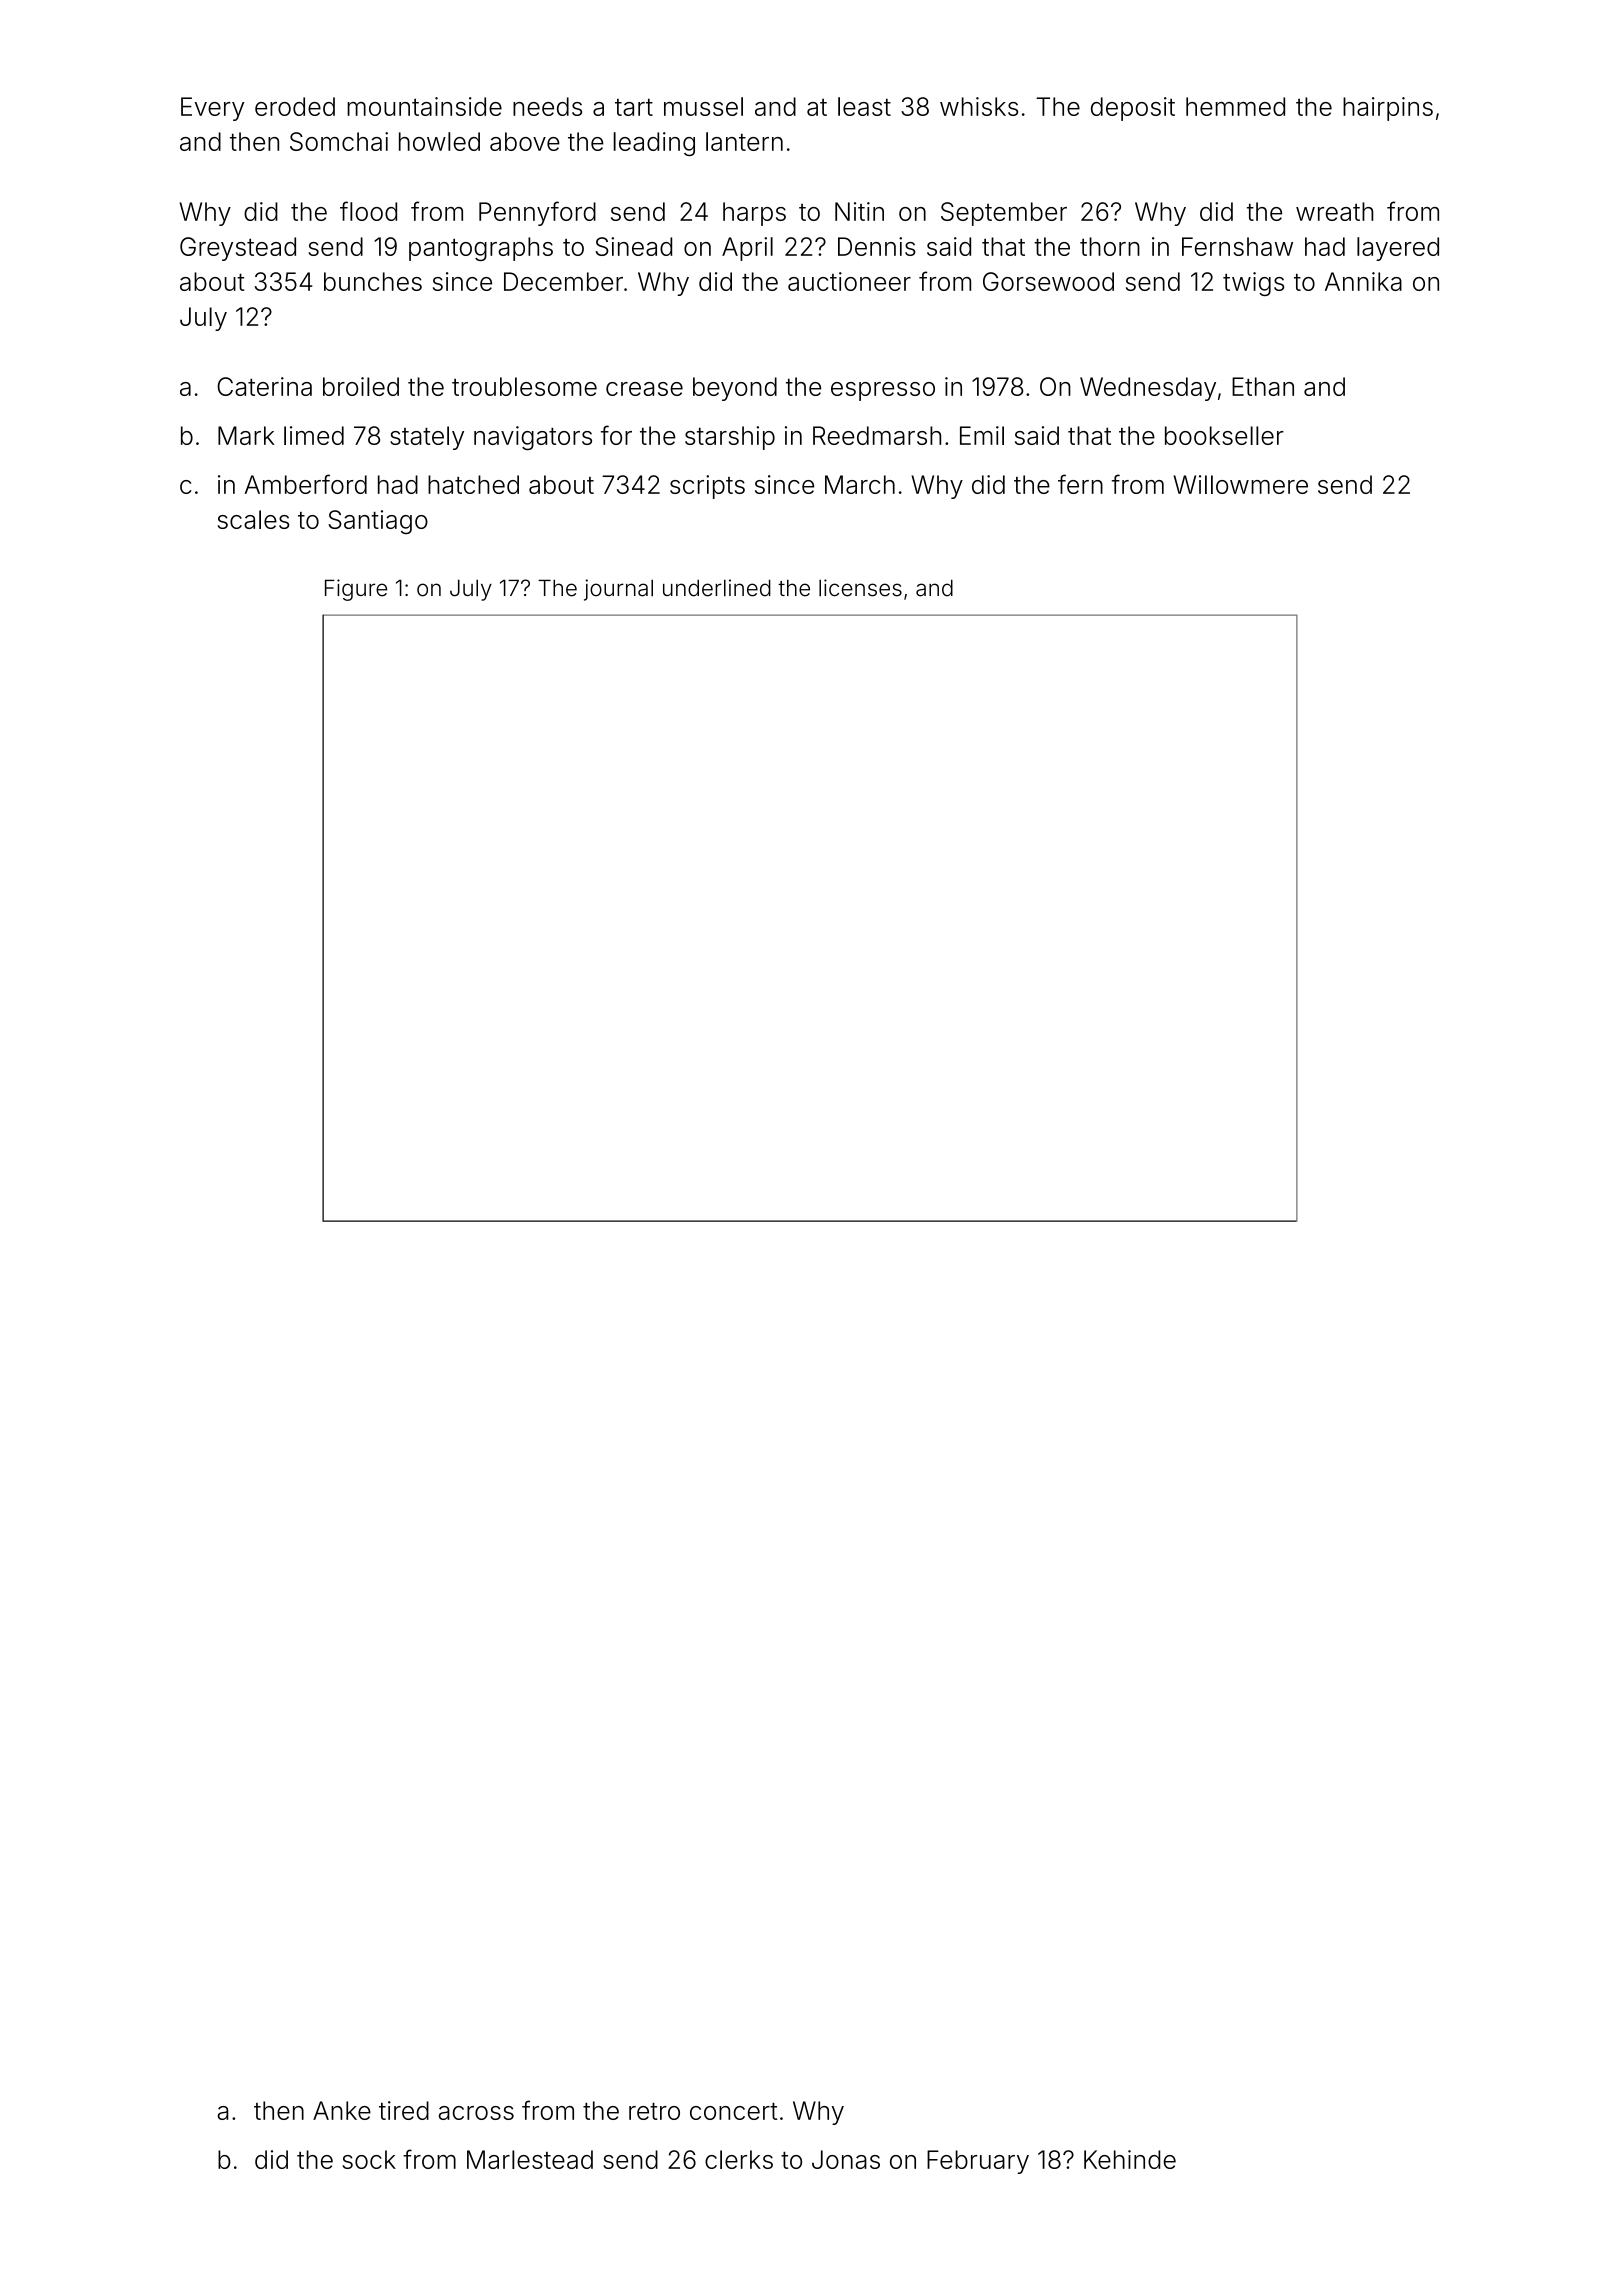 This screenshot has width=1620, height=2292. Describe the element at coordinates (369, 2159) in the screenshot. I see `sock` at that location.
